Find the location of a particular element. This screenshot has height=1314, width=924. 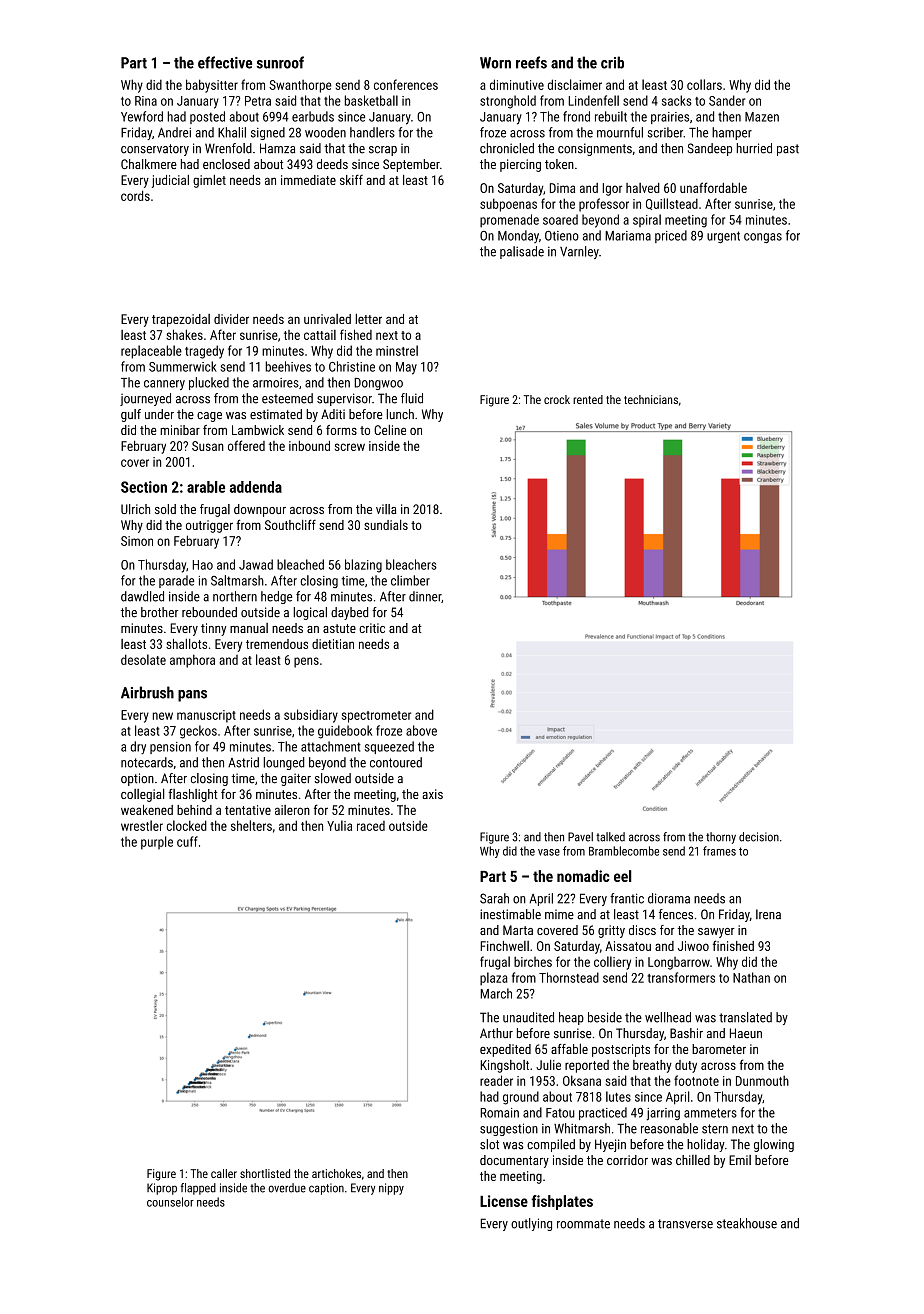

talked is located at coordinates (610, 837).
